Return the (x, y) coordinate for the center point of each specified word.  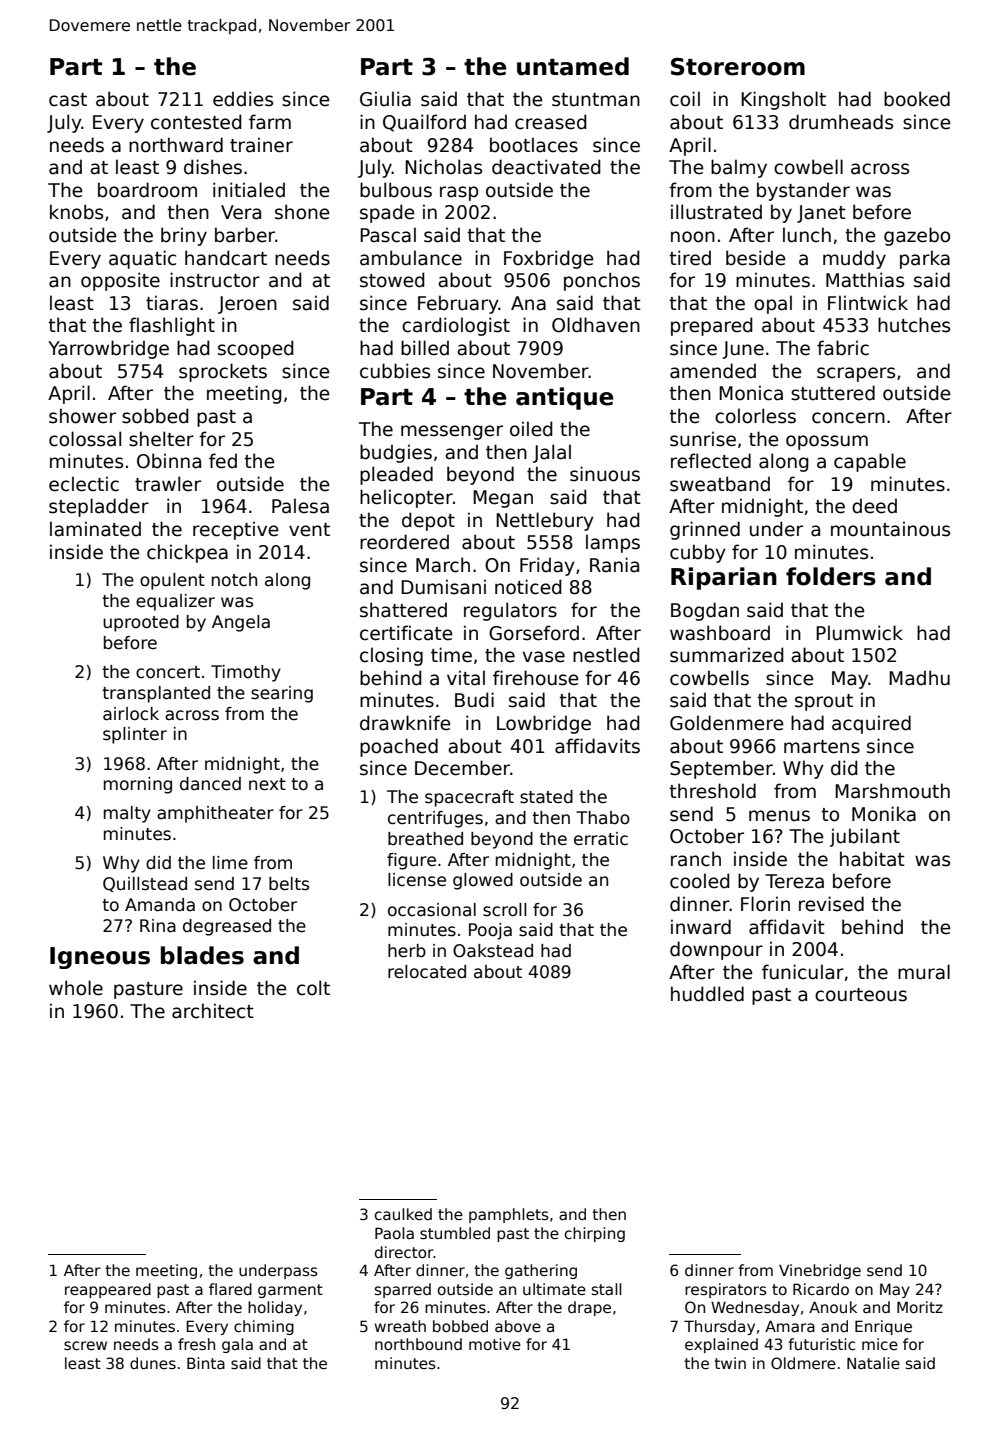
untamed (573, 66)
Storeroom (738, 67)
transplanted (156, 694)
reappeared (108, 1290)
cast (68, 100)
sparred (403, 1290)
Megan (503, 499)
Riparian (724, 578)
